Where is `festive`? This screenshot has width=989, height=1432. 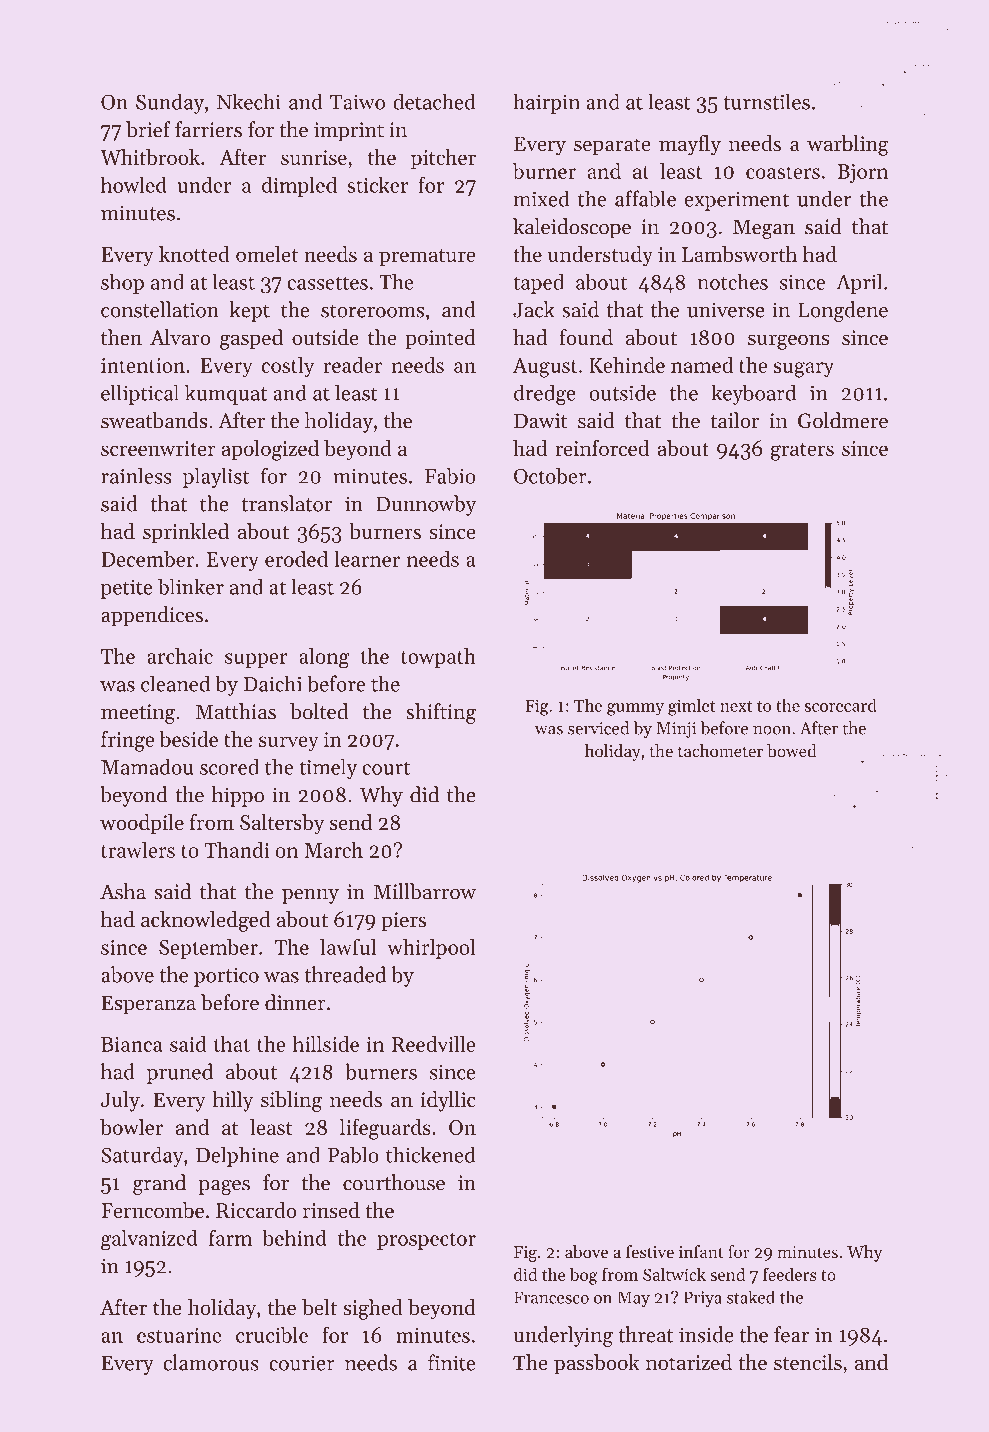 festive is located at coordinates (650, 1251).
